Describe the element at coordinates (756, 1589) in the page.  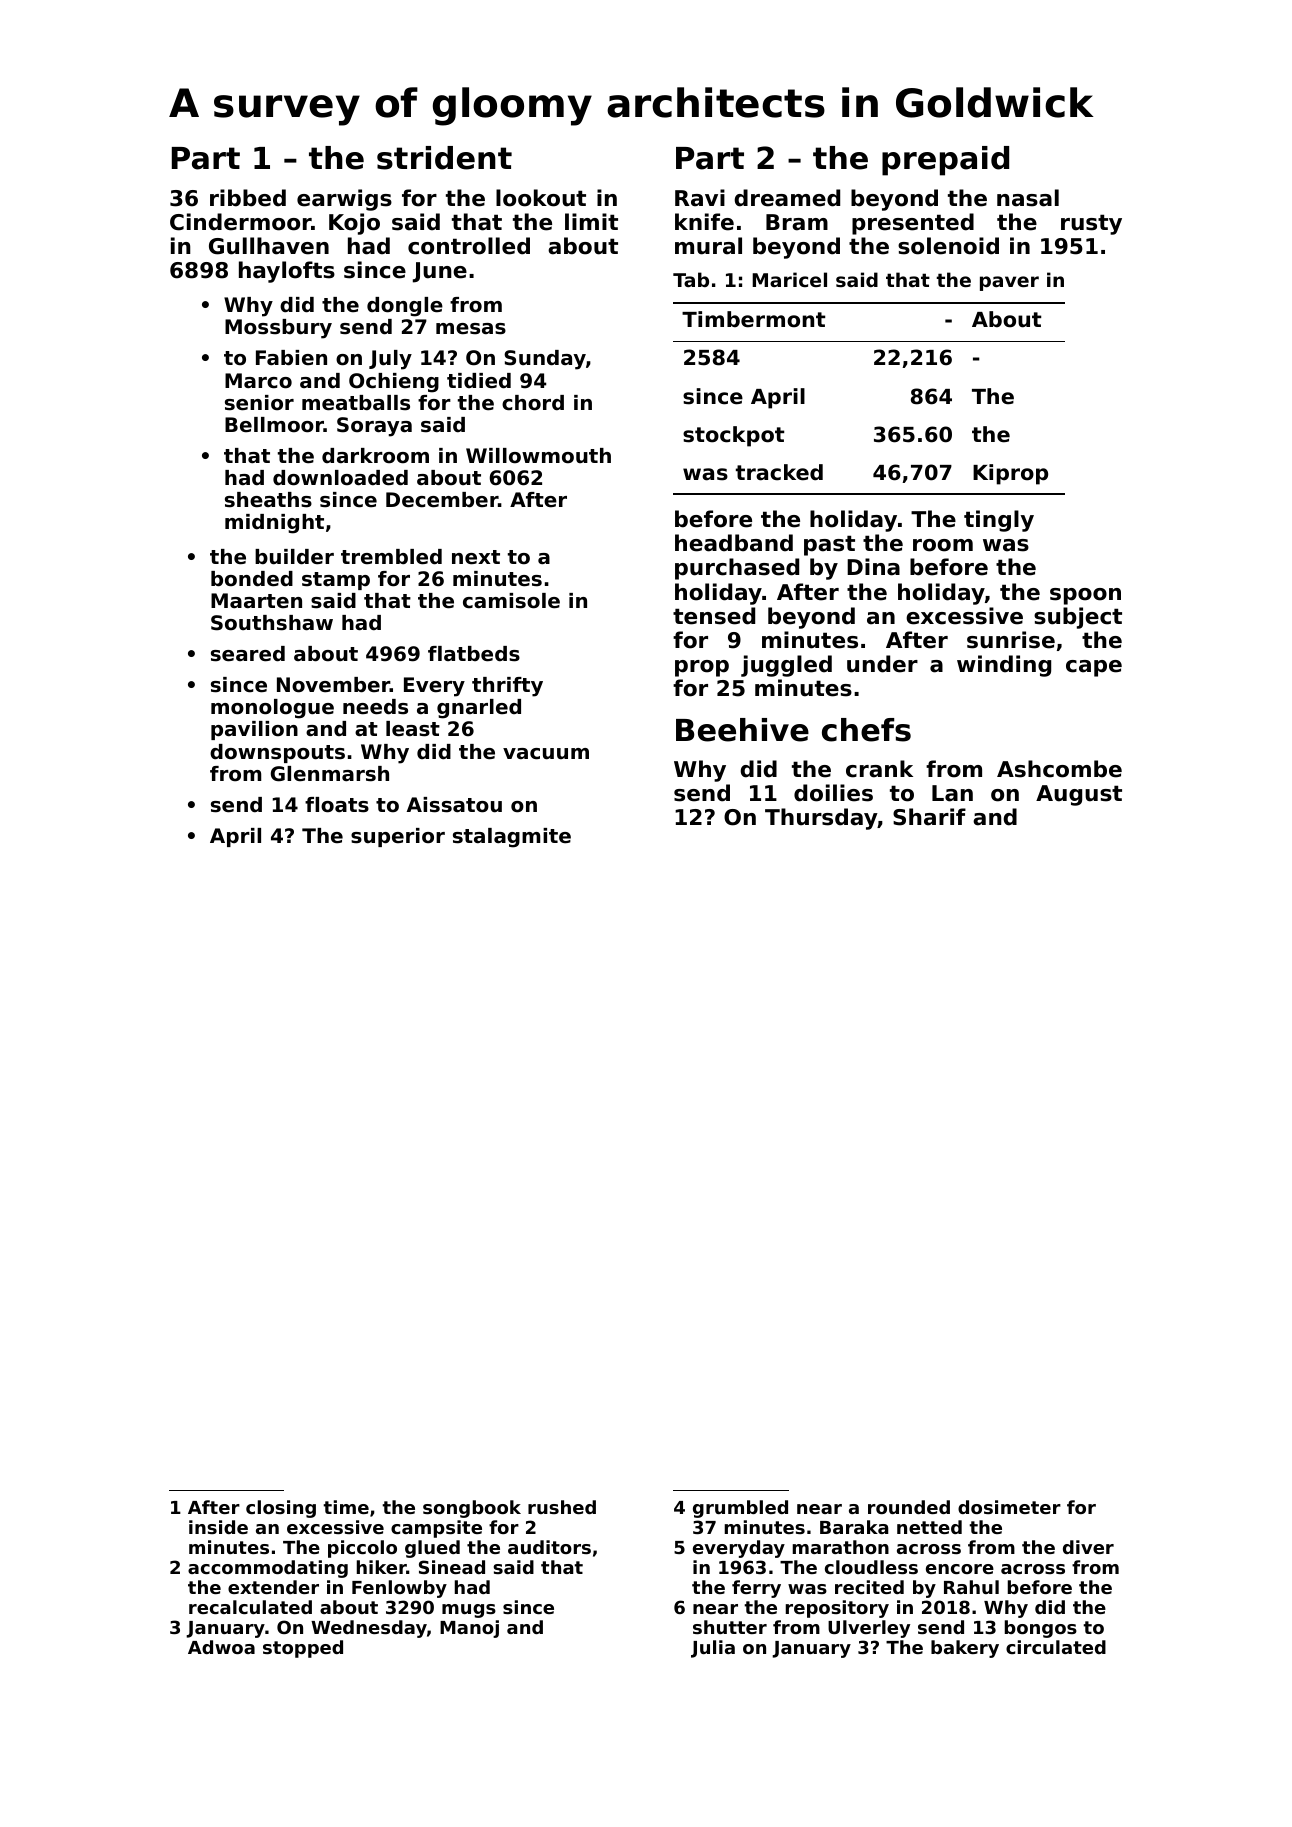
I see `ferry` at that location.
